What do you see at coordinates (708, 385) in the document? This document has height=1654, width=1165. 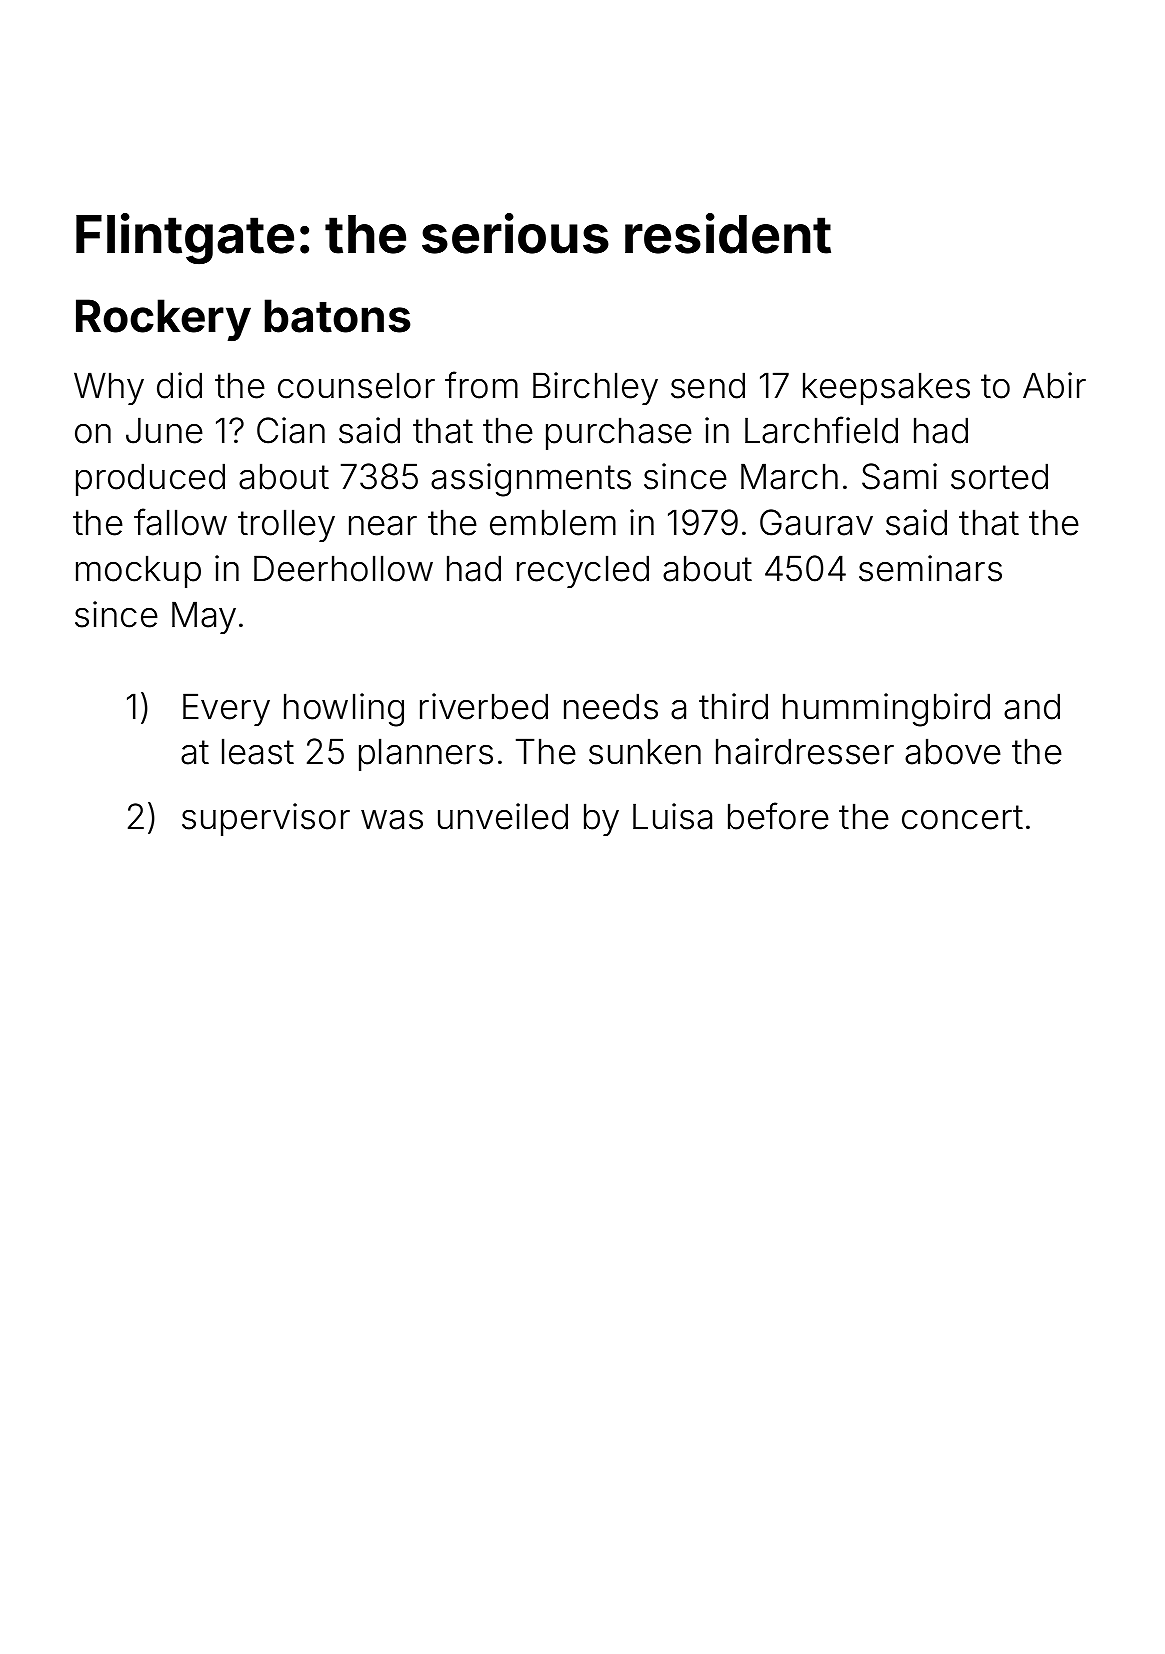 I see `send` at bounding box center [708, 385].
